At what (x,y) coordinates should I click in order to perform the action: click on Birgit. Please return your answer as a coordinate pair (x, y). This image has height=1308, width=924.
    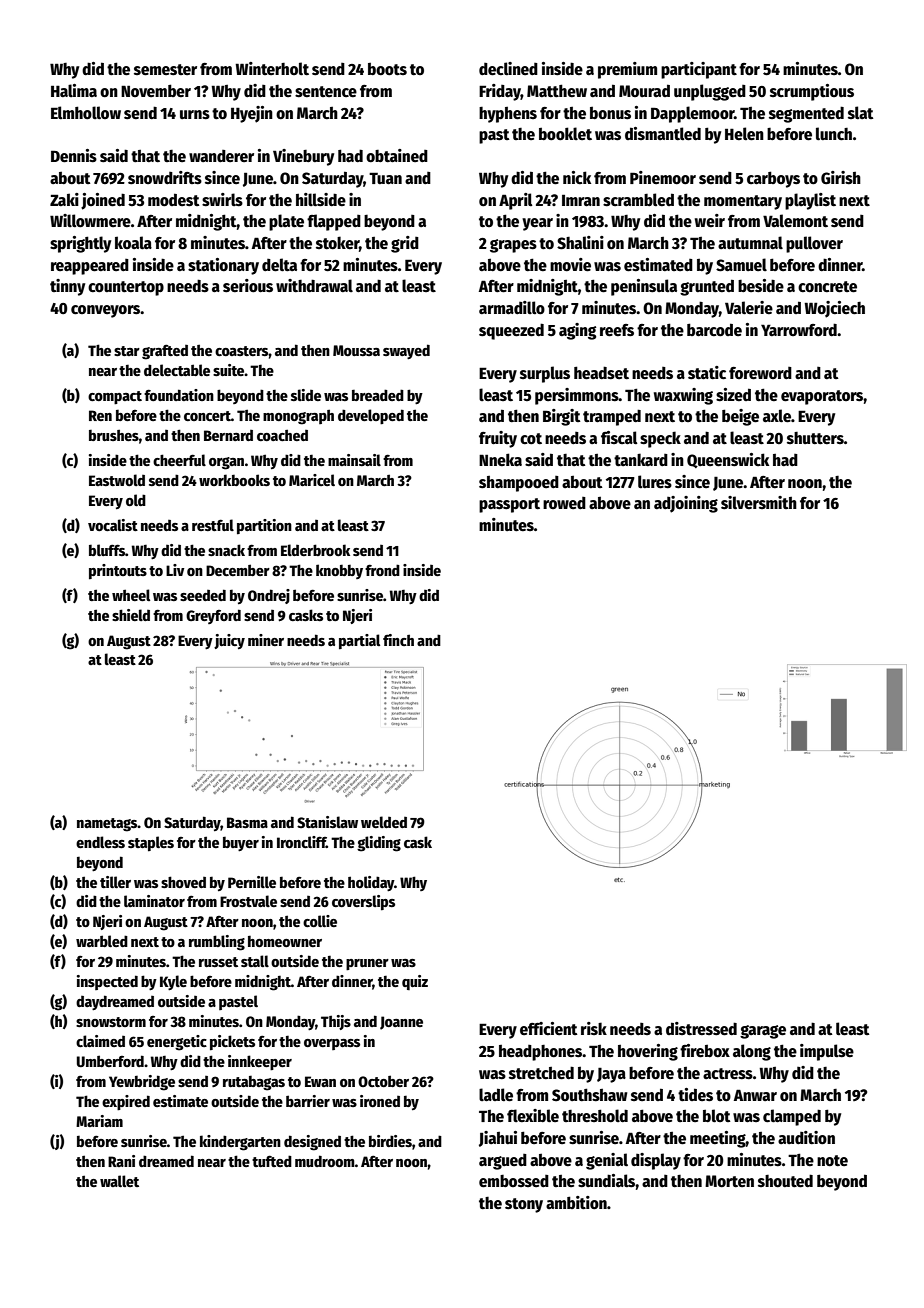
    Looking at the image, I should click on (562, 417).
